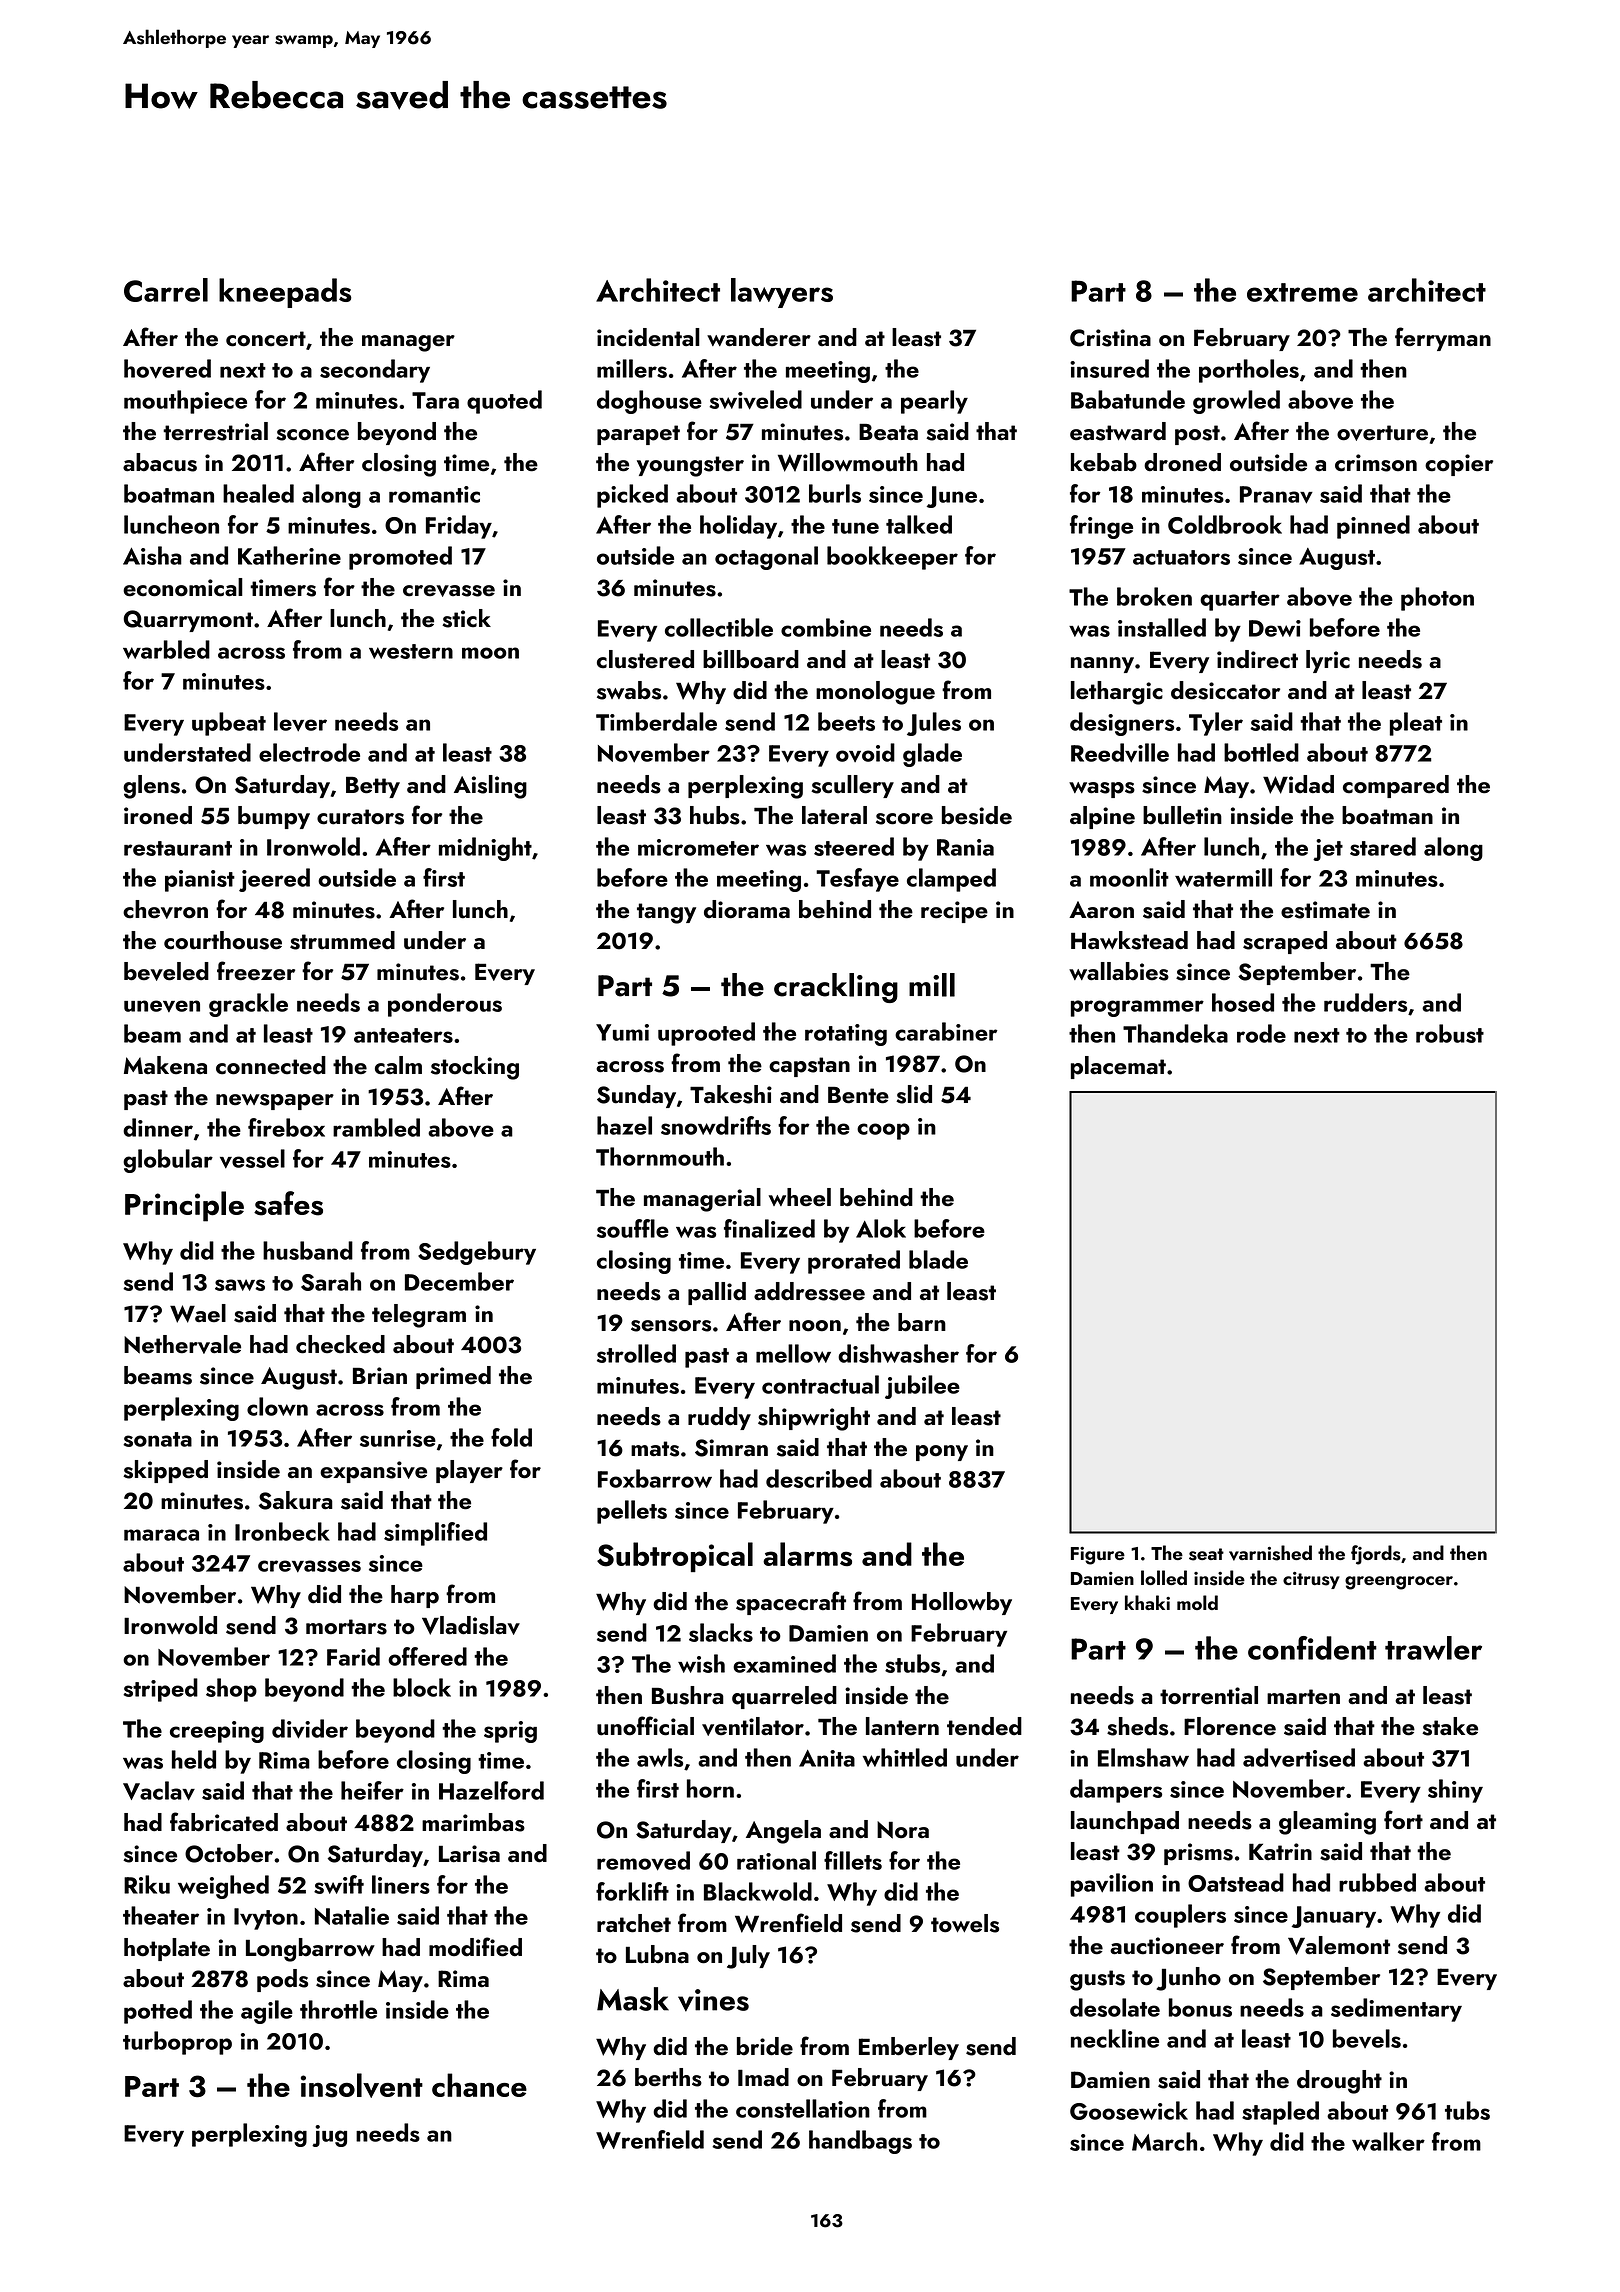 The image size is (1620, 2292). What do you see at coordinates (1433, 1648) in the image?
I see `trawler` at bounding box center [1433, 1648].
